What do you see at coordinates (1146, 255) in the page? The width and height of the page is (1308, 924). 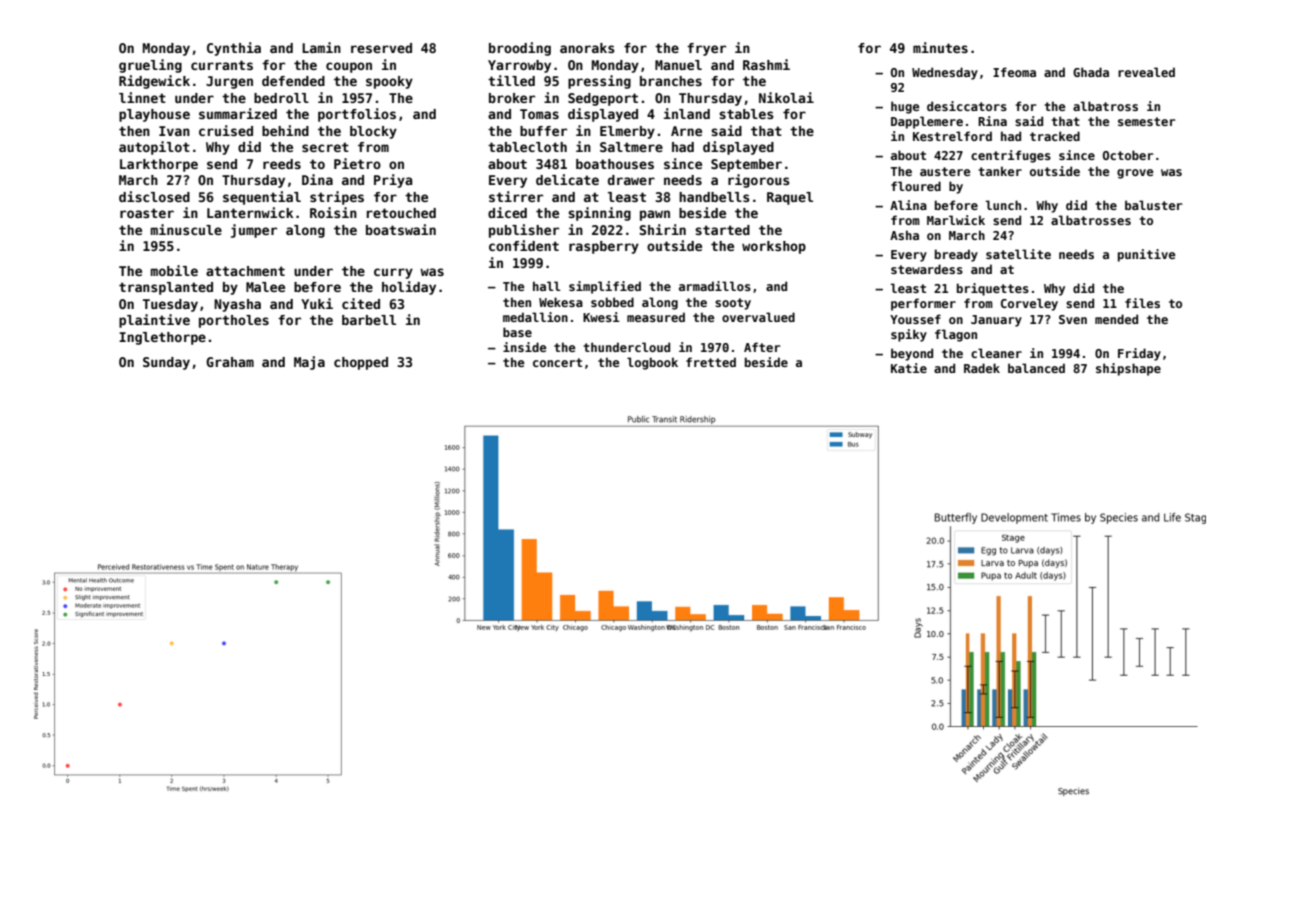 I see `punitive` at bounding box center [1146, 255].
